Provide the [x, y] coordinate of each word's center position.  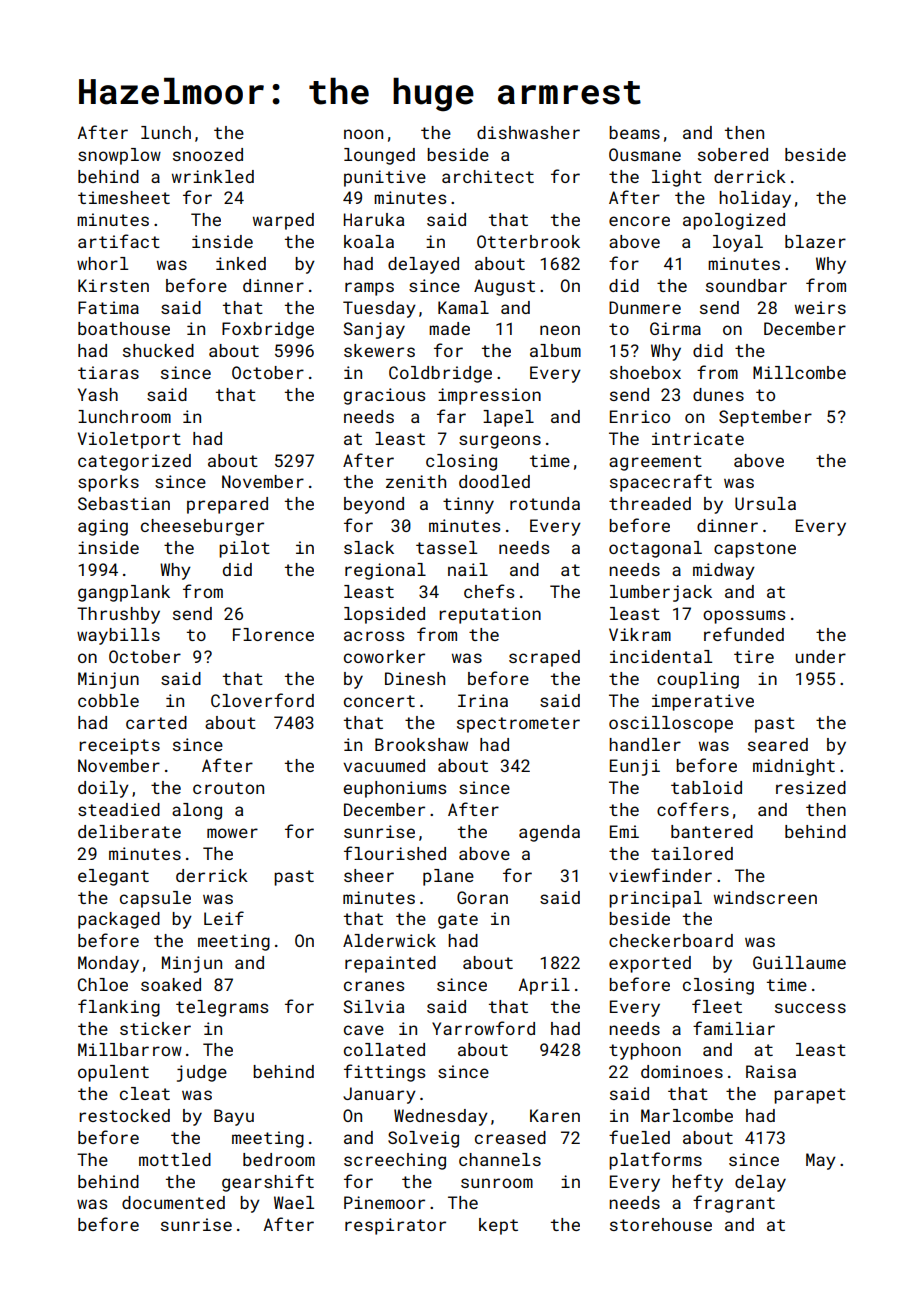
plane [448, 877]
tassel [446, 547]
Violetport [129, 440]
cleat [145, 1093]
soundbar [746, 285]
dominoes [682, 1071]
